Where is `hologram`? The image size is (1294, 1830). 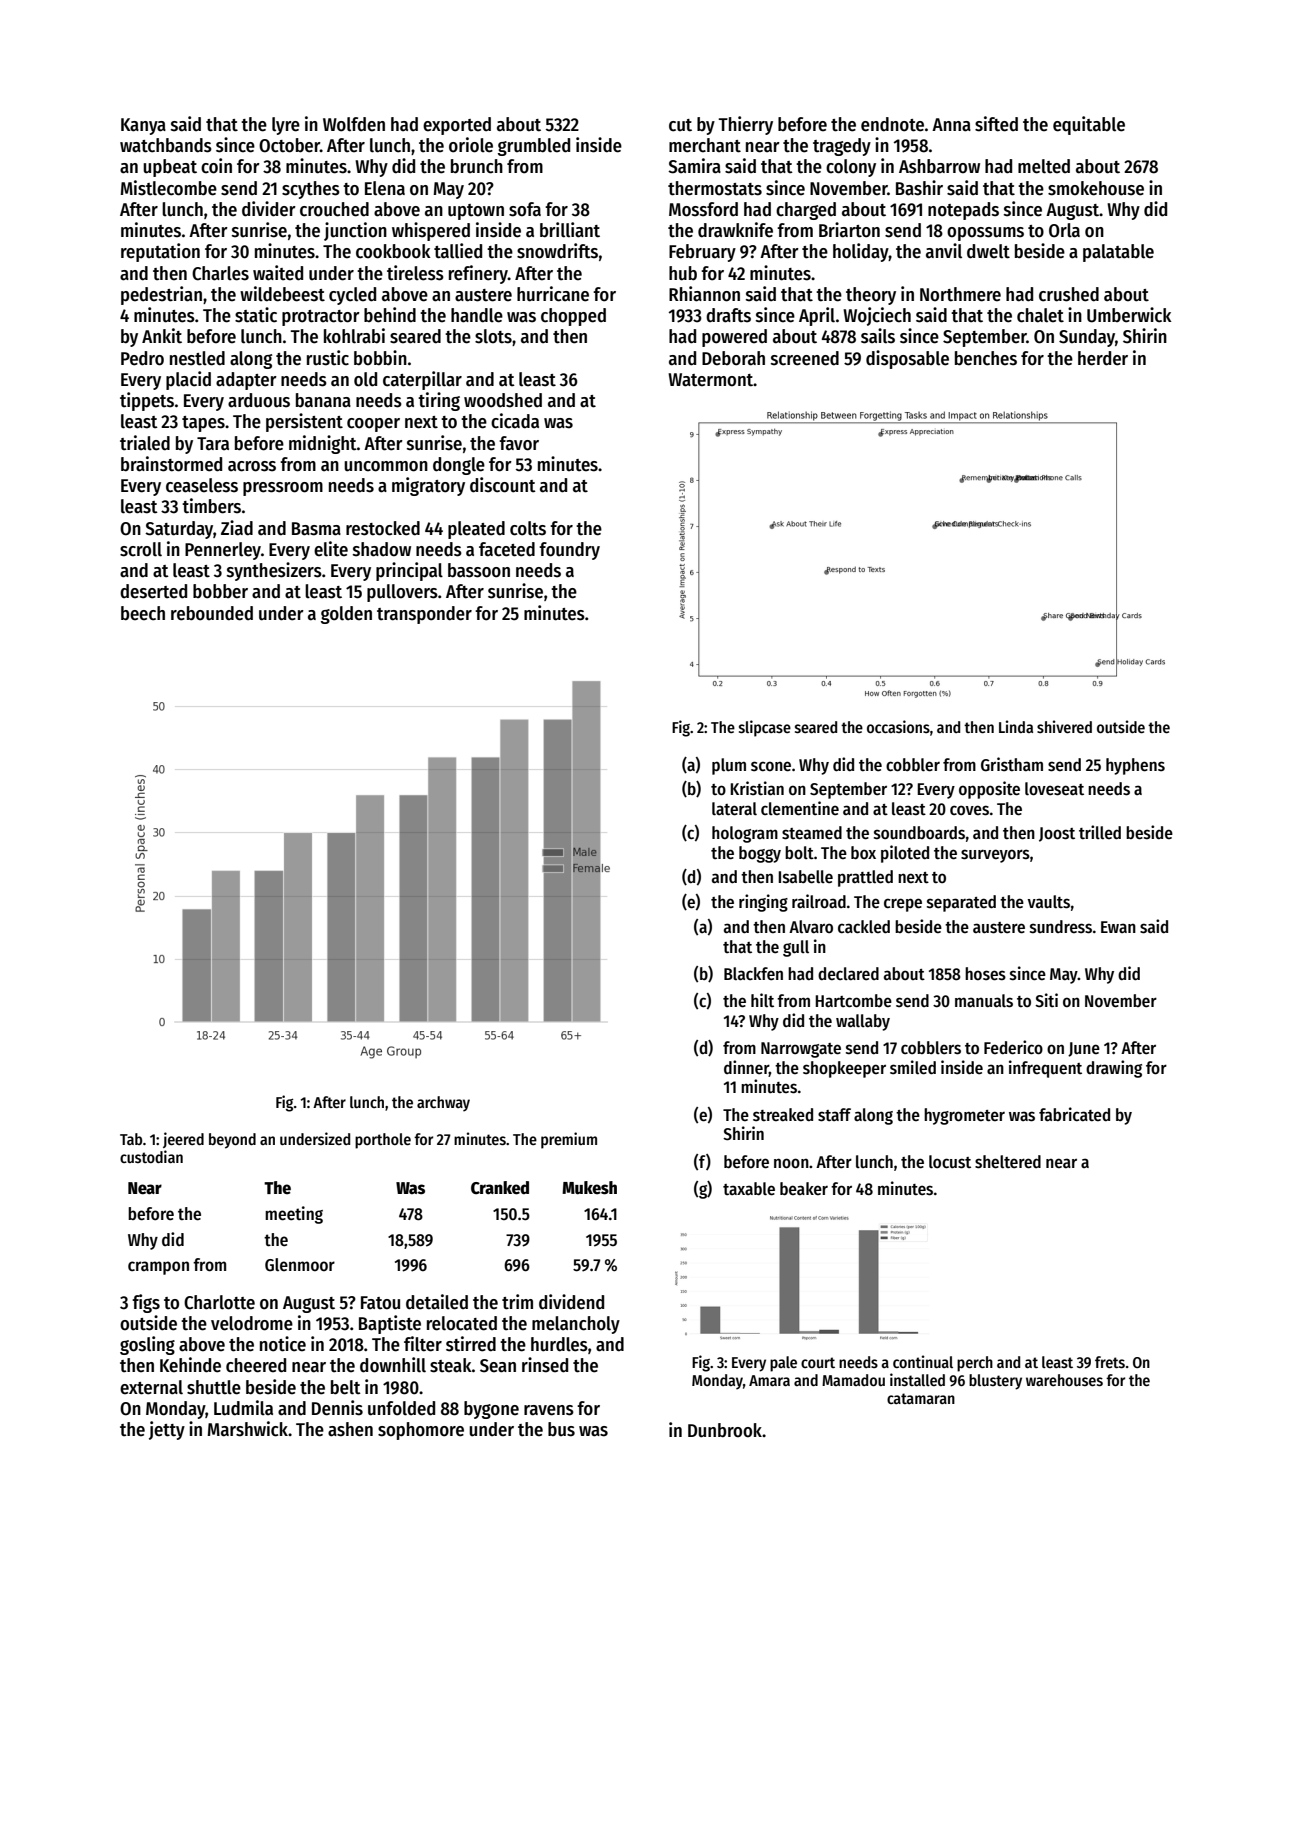
hologram is located at coordinates (745, 834).
